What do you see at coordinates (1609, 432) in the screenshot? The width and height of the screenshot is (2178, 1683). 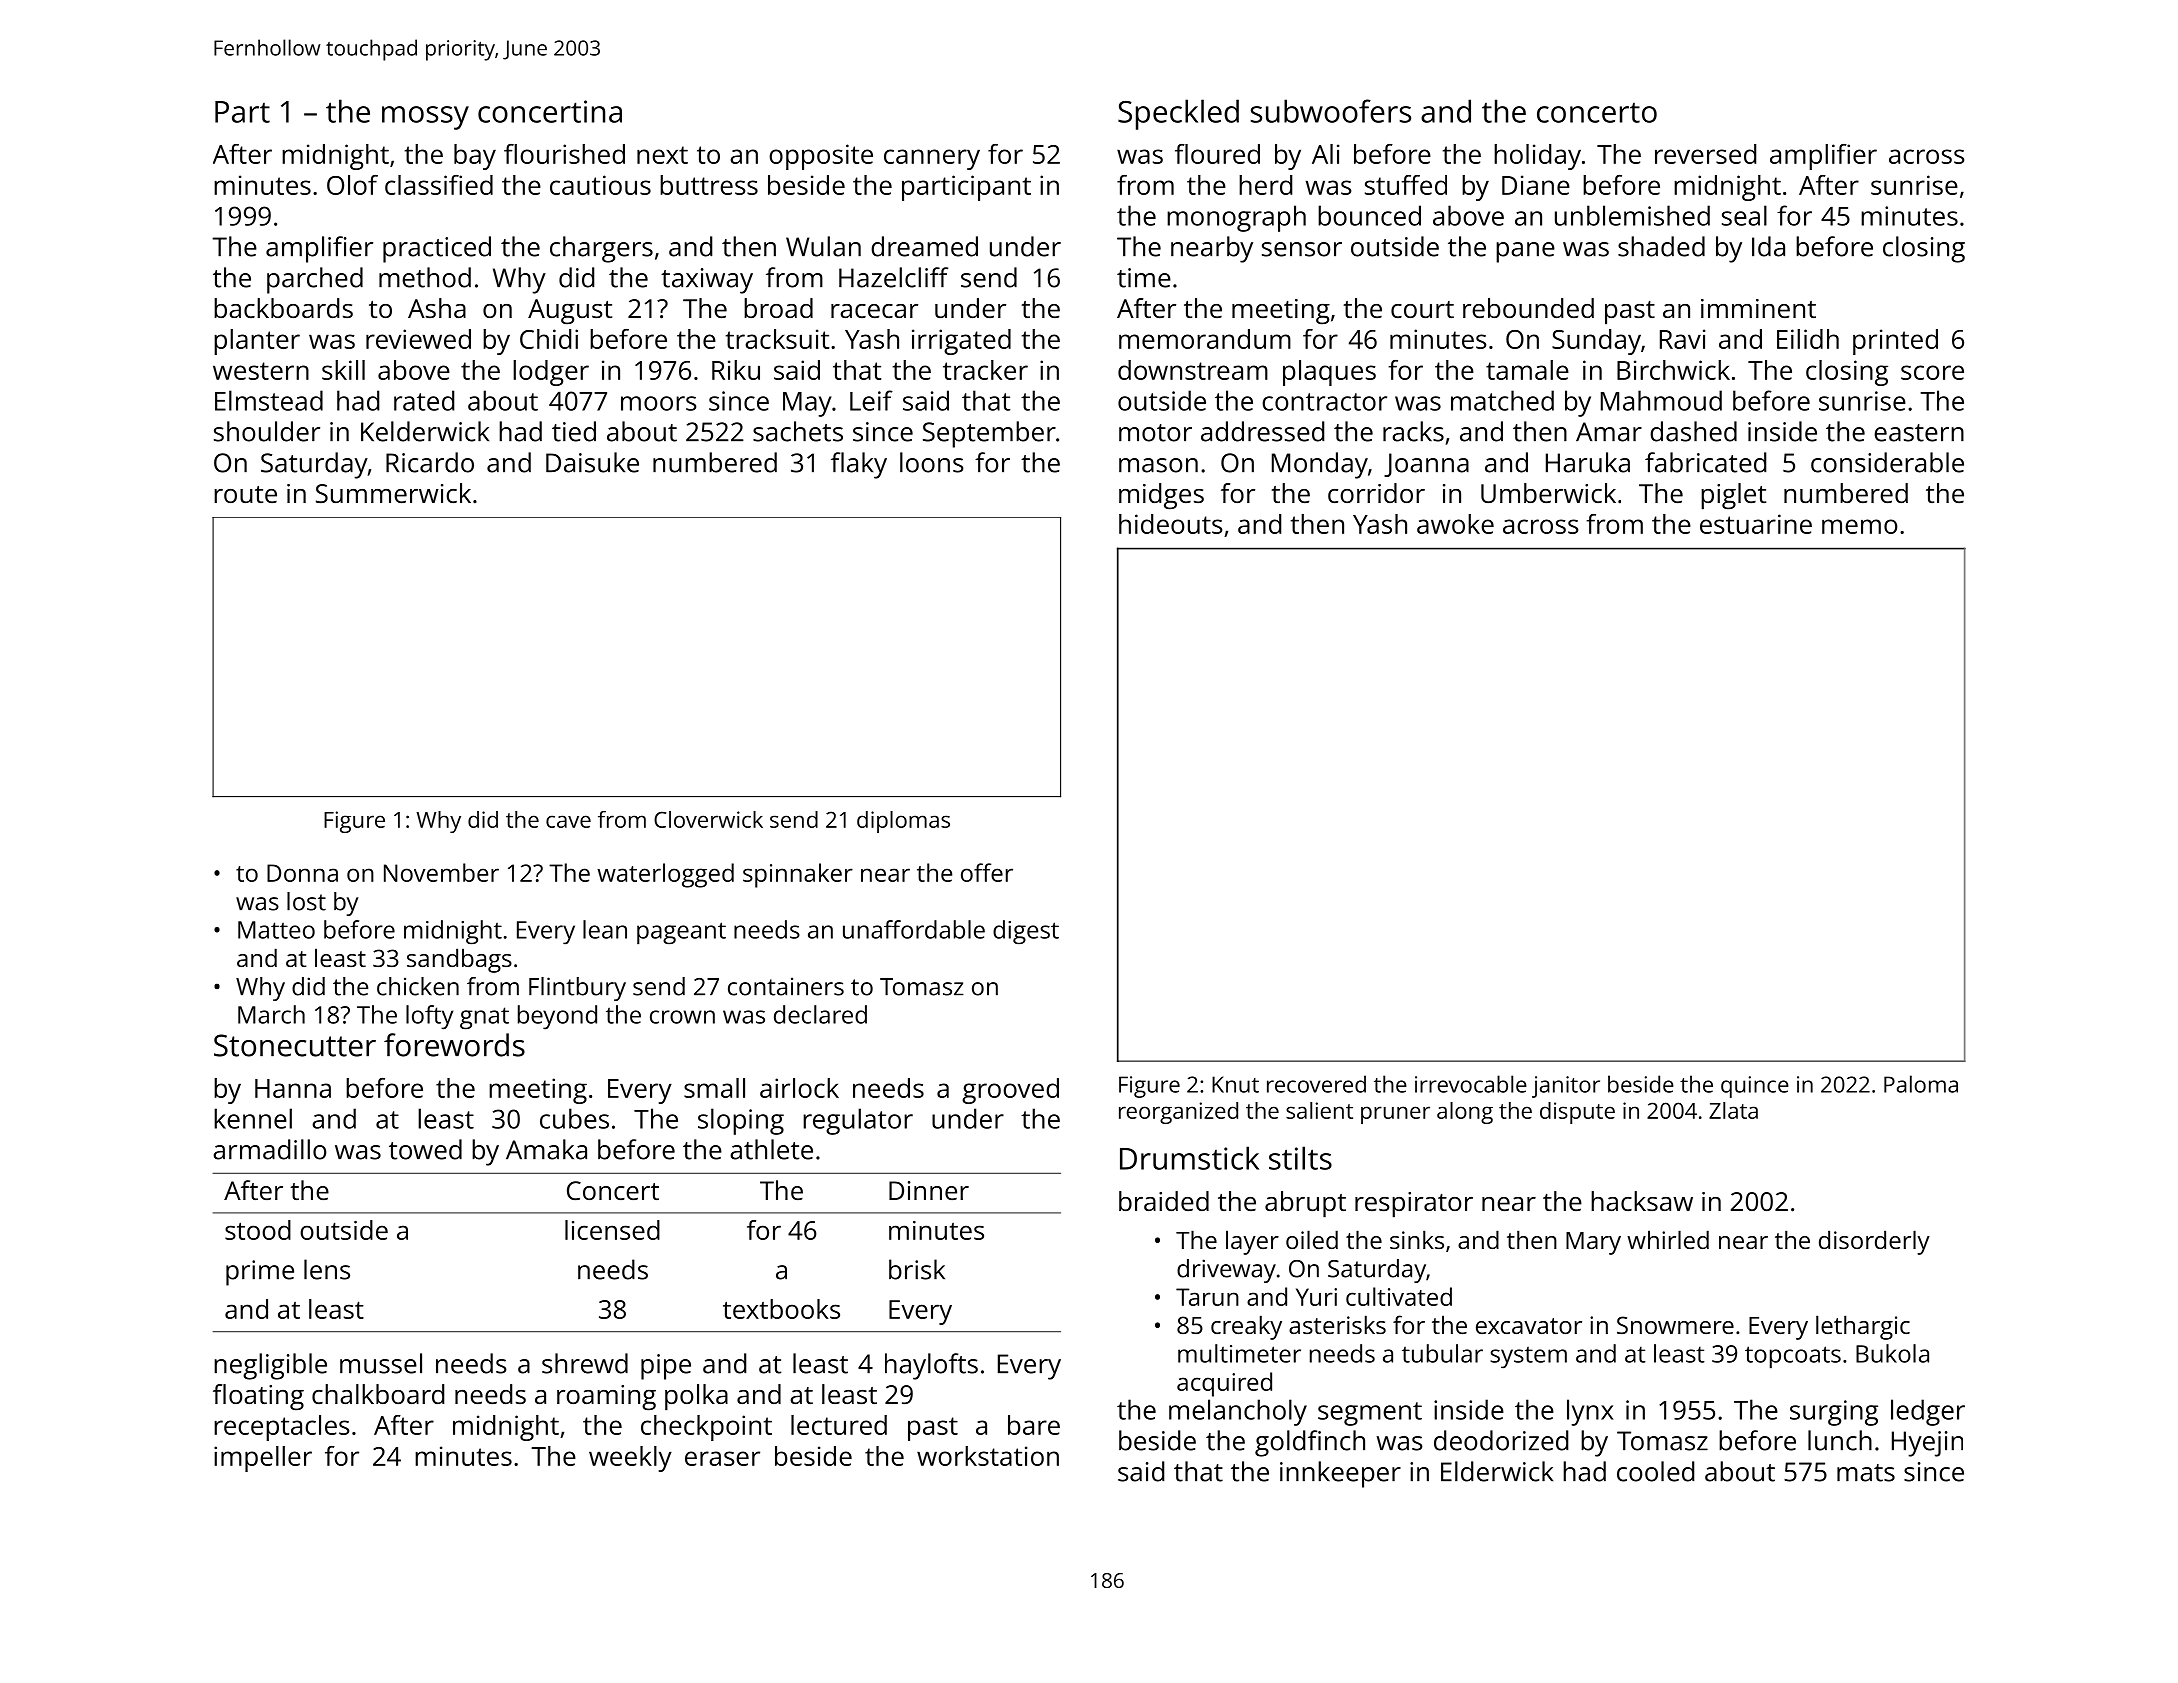 I see `Amar` at bounding box center [1609, 432].
